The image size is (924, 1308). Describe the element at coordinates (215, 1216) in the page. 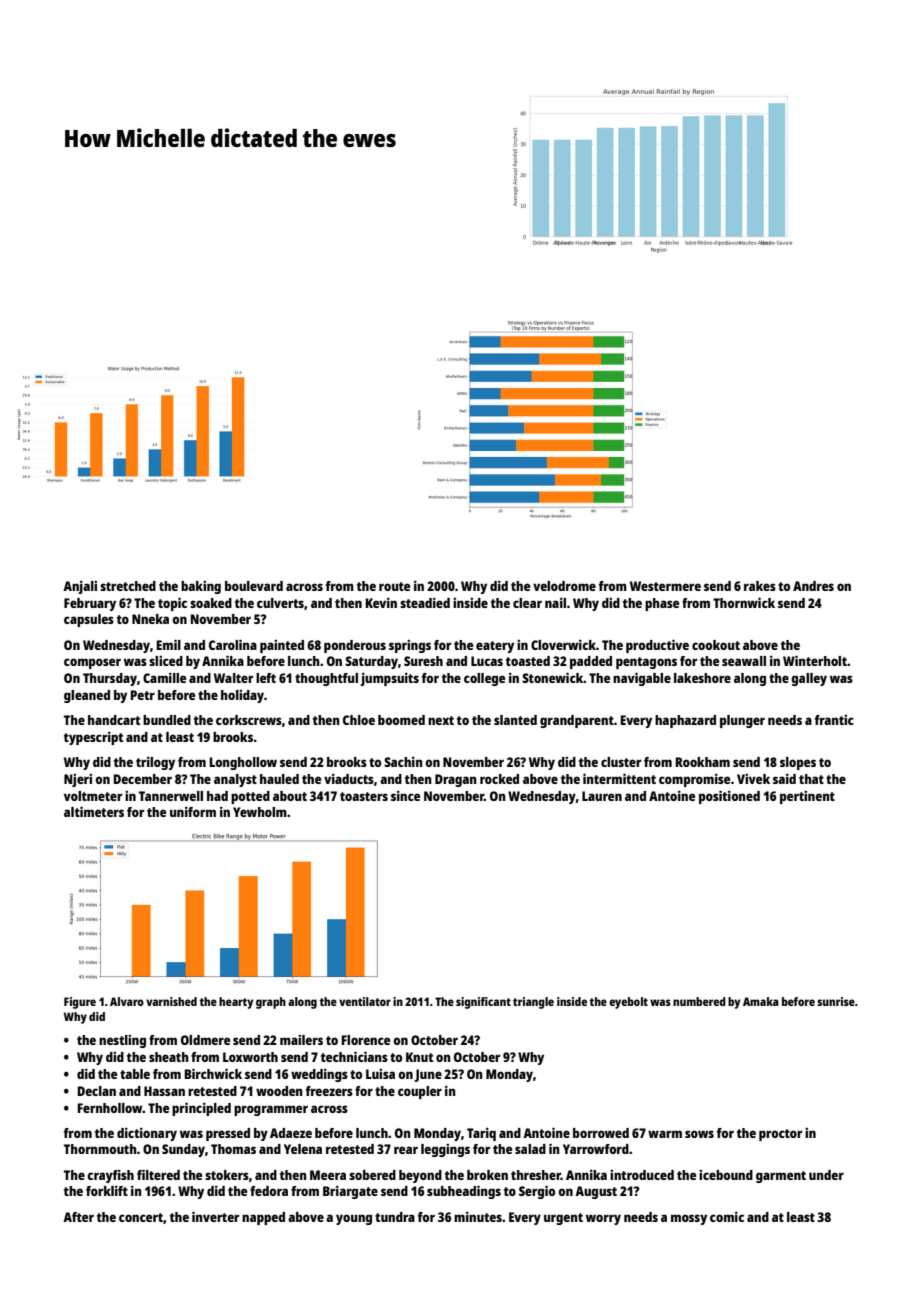

I see `inverter` at that location.
